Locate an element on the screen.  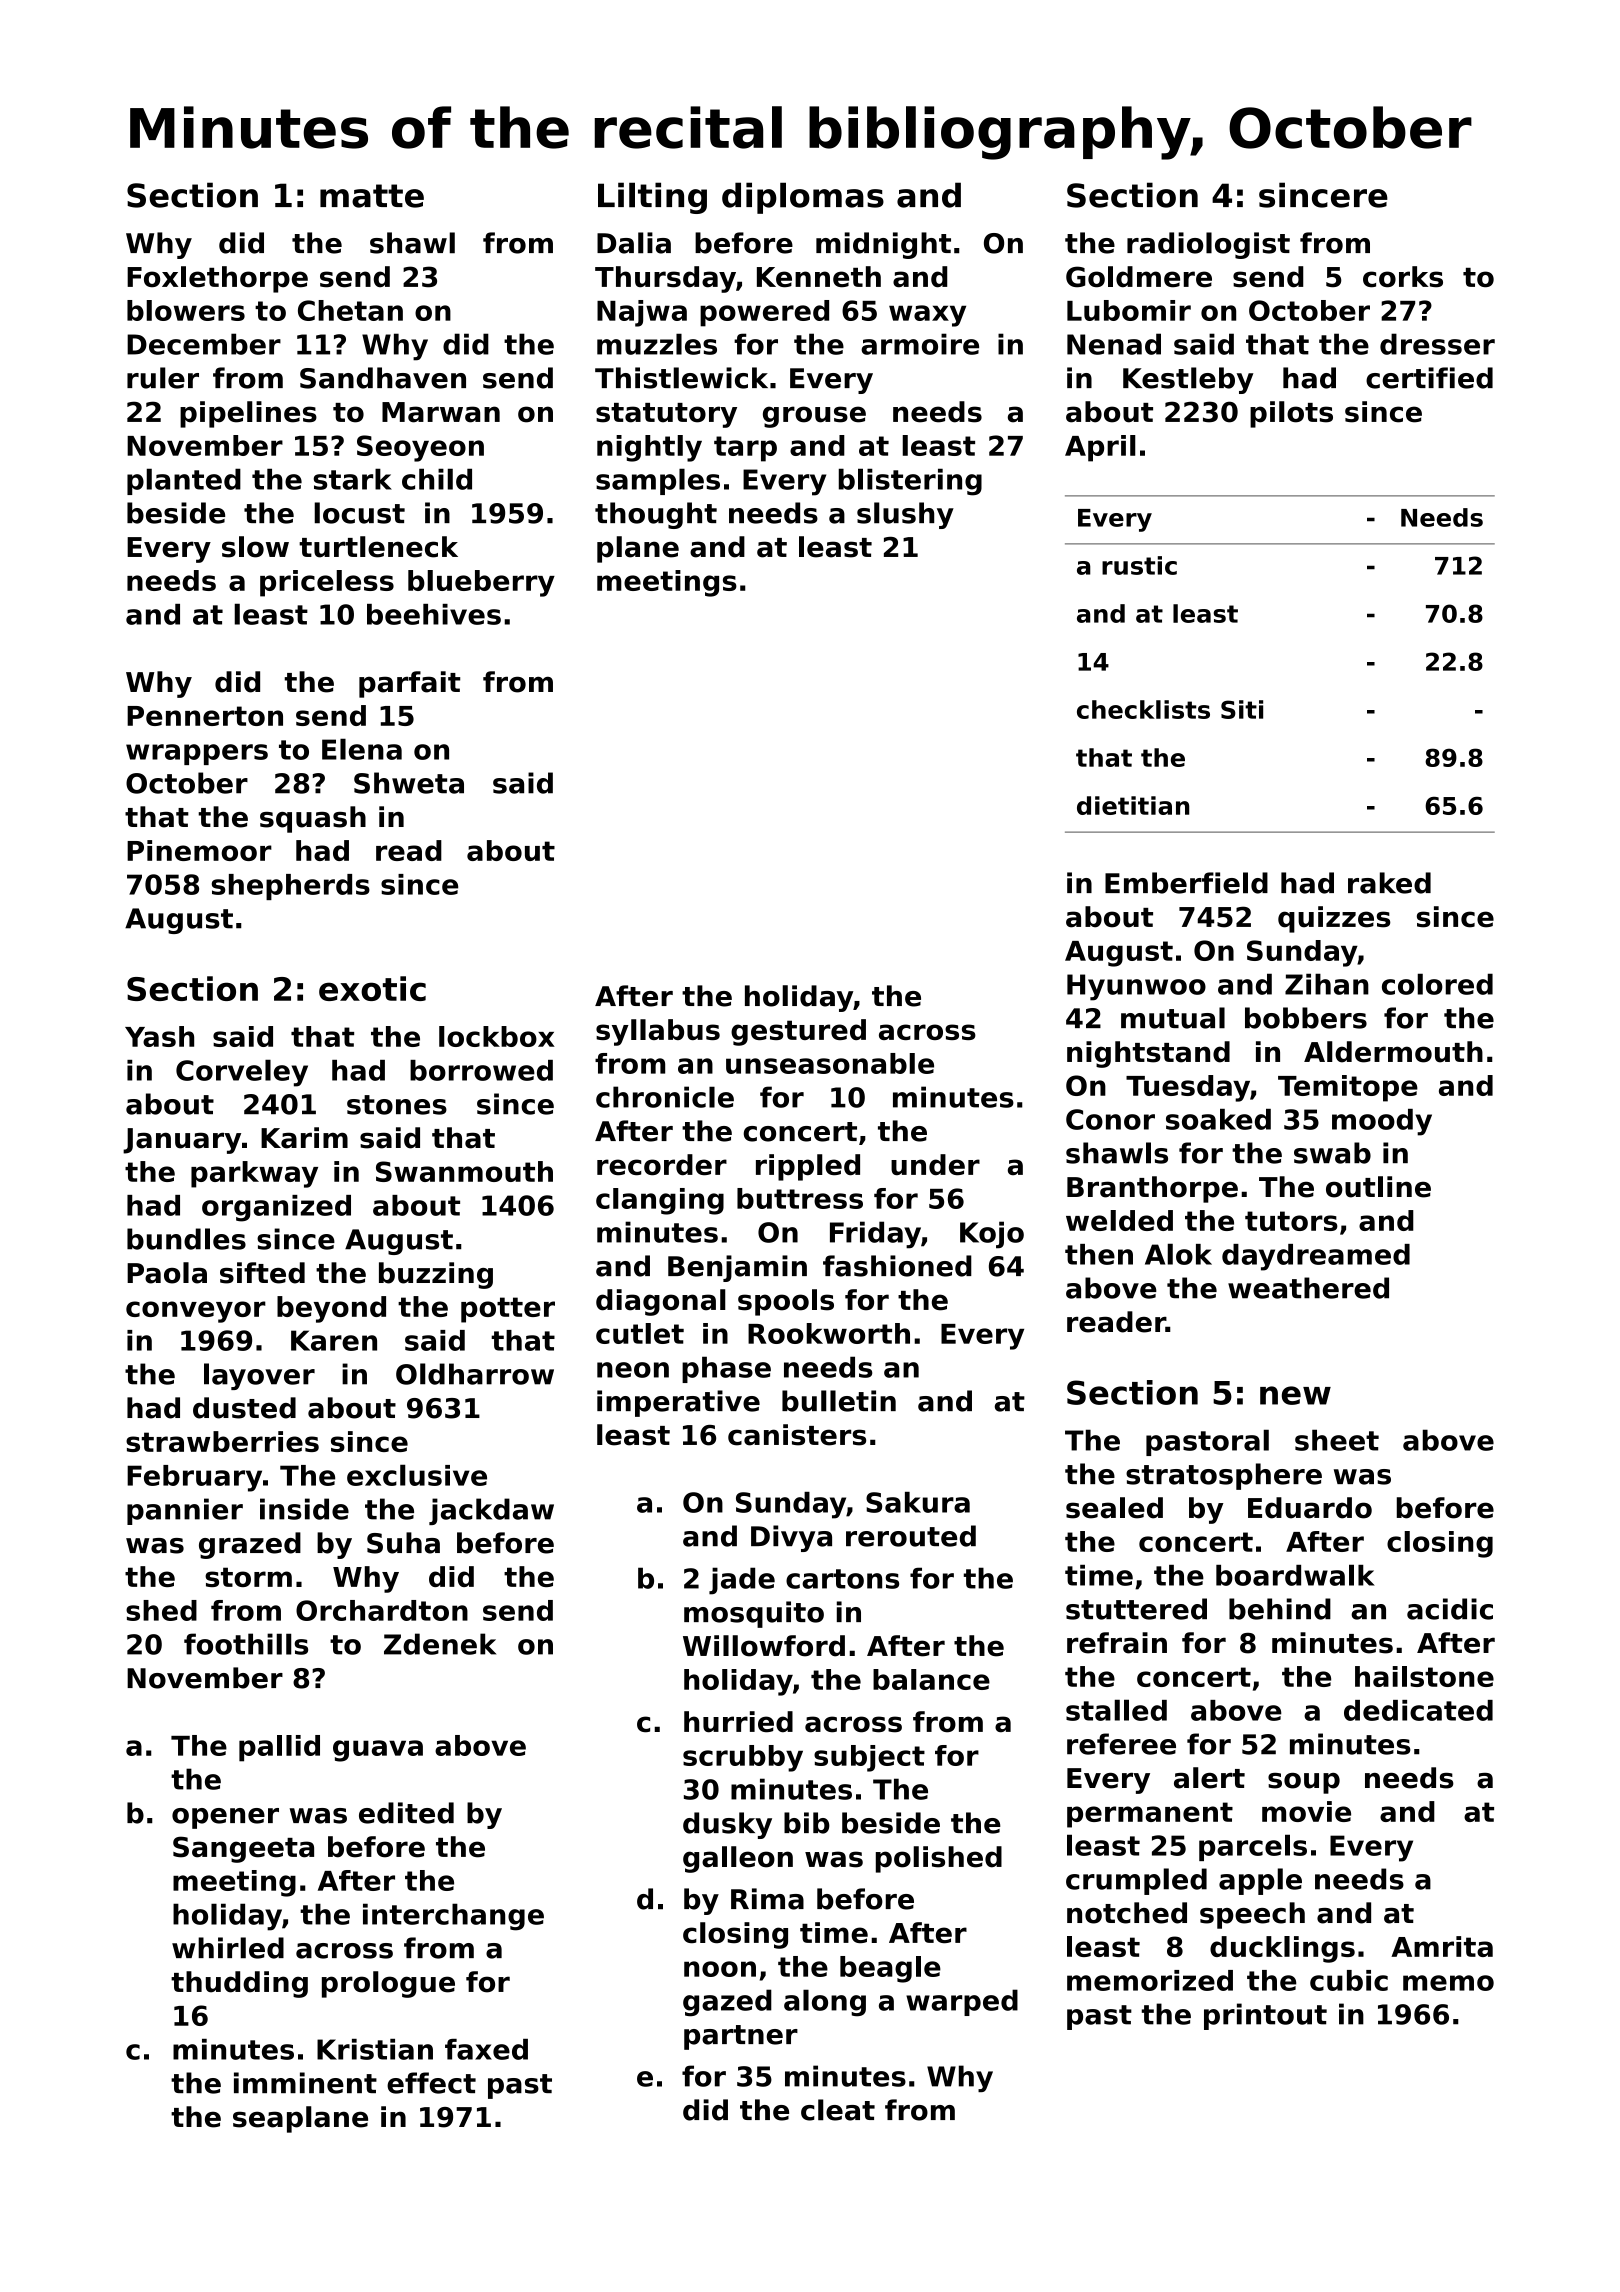
opener is located at coordinates (225, 1818).
